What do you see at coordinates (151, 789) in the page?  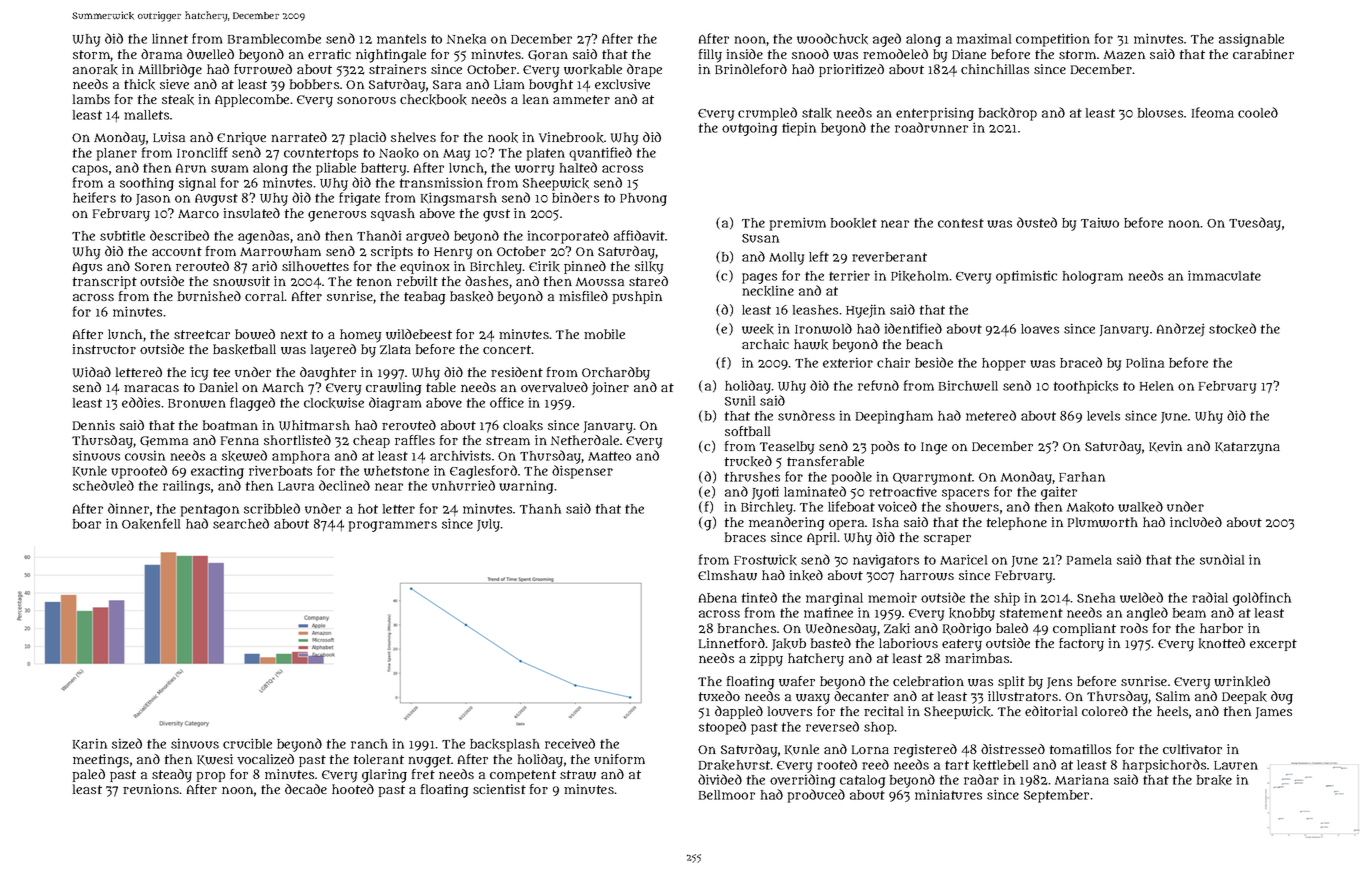 I see `reunions` at bounding box center [151, 789].
